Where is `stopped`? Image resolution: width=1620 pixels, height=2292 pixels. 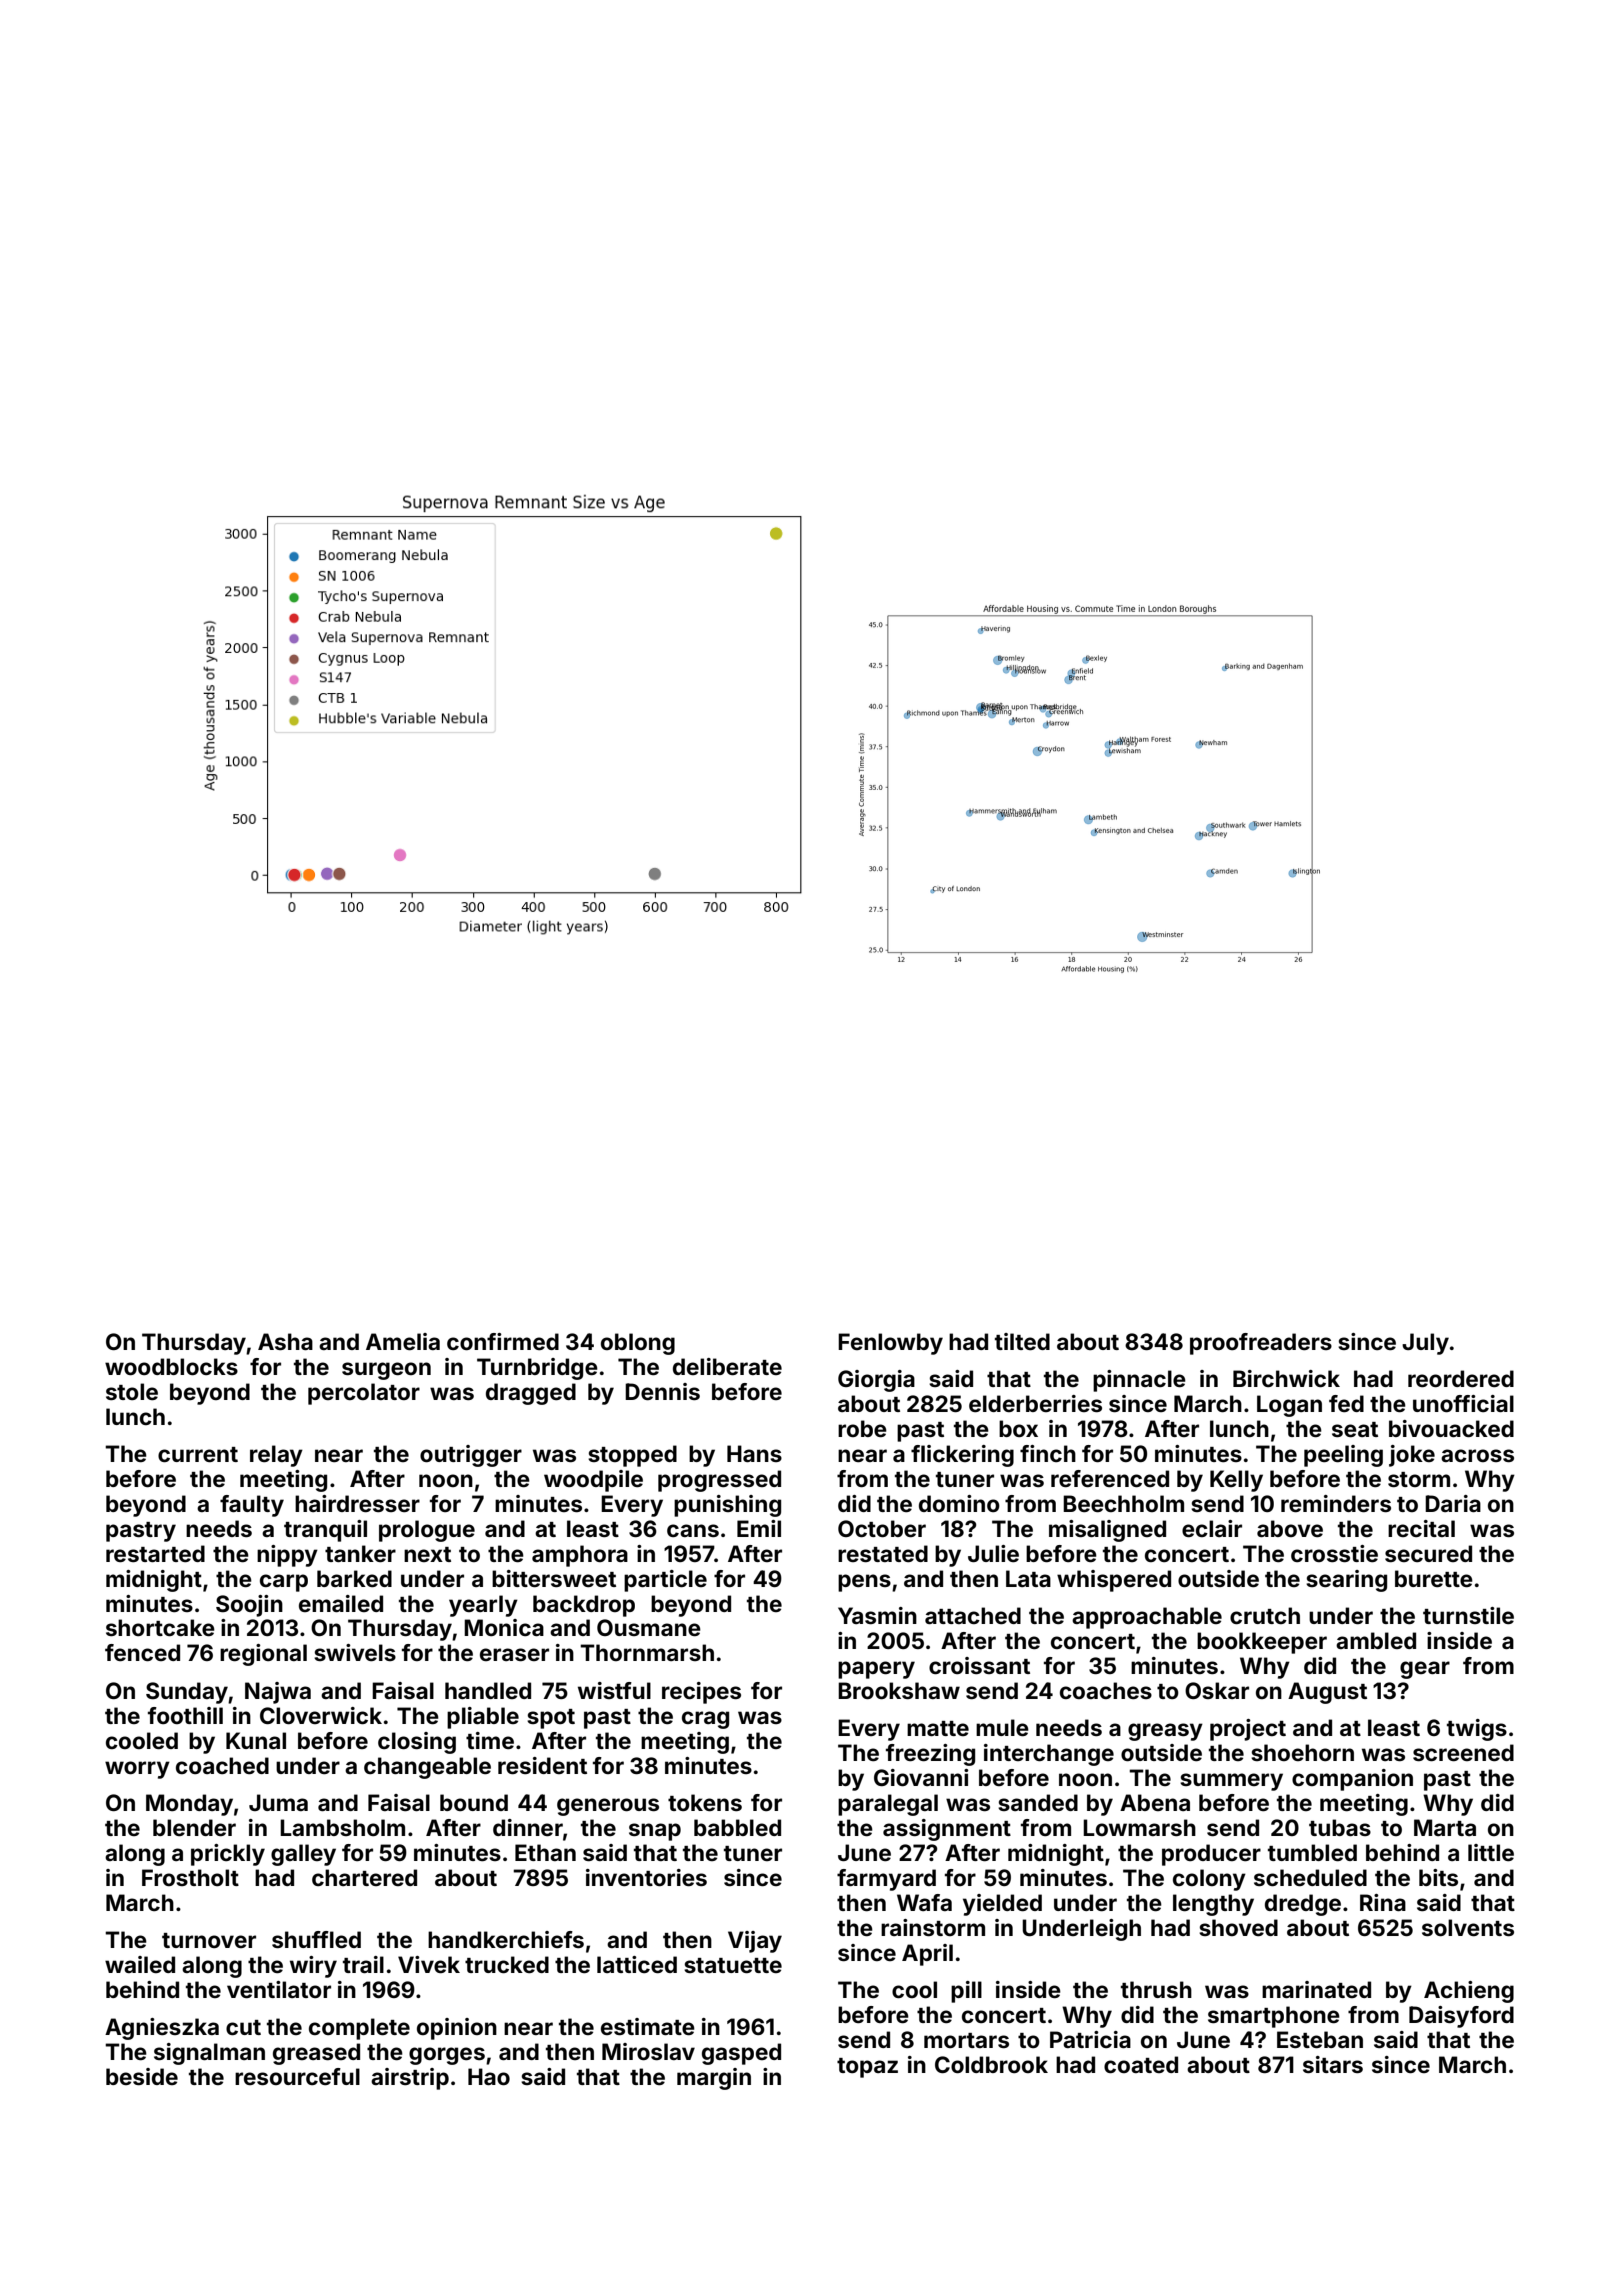
stopped is located at coordinates (632, 1456).
